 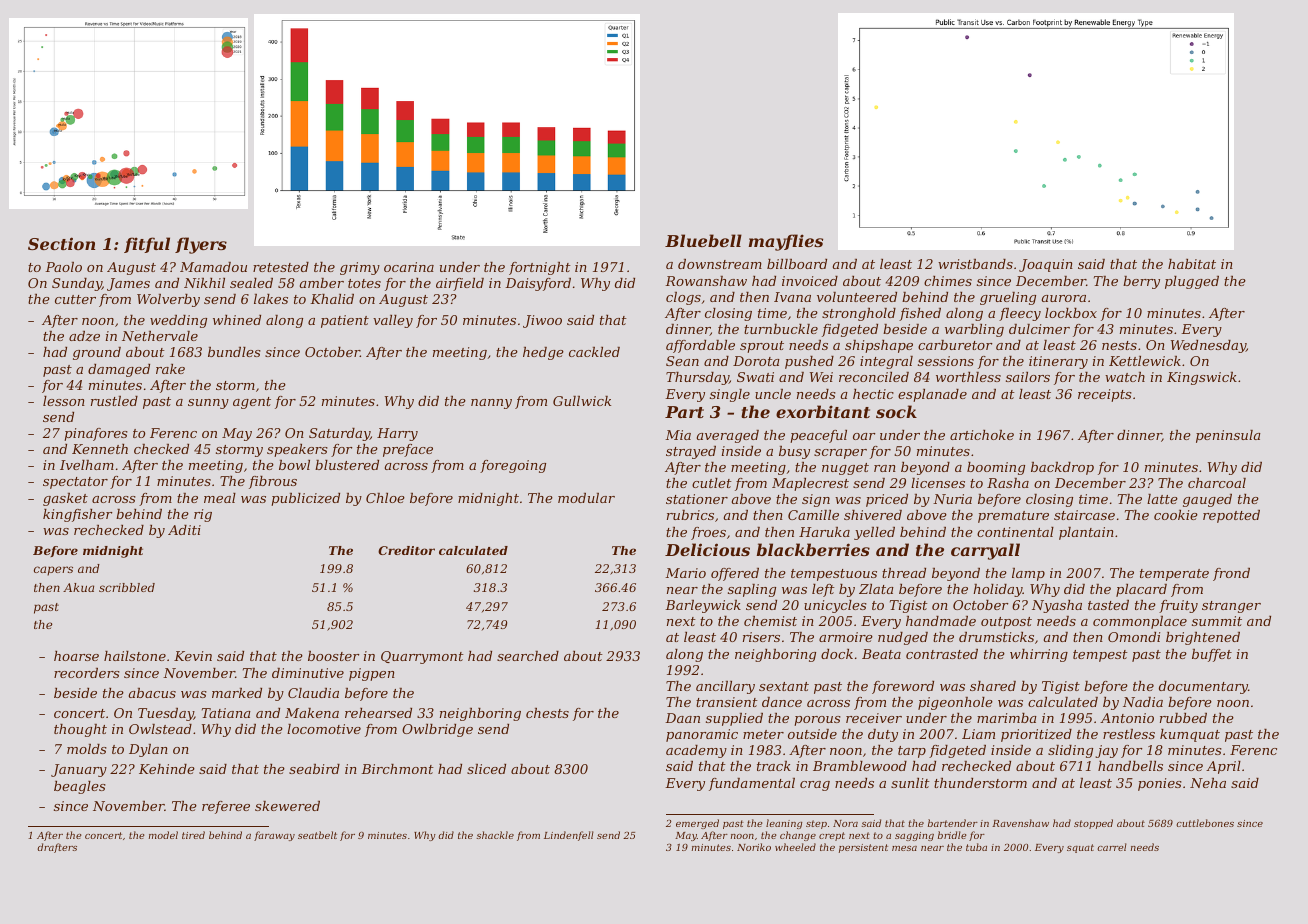 I want to click on Barleywick, so click(x=703, y=606).
